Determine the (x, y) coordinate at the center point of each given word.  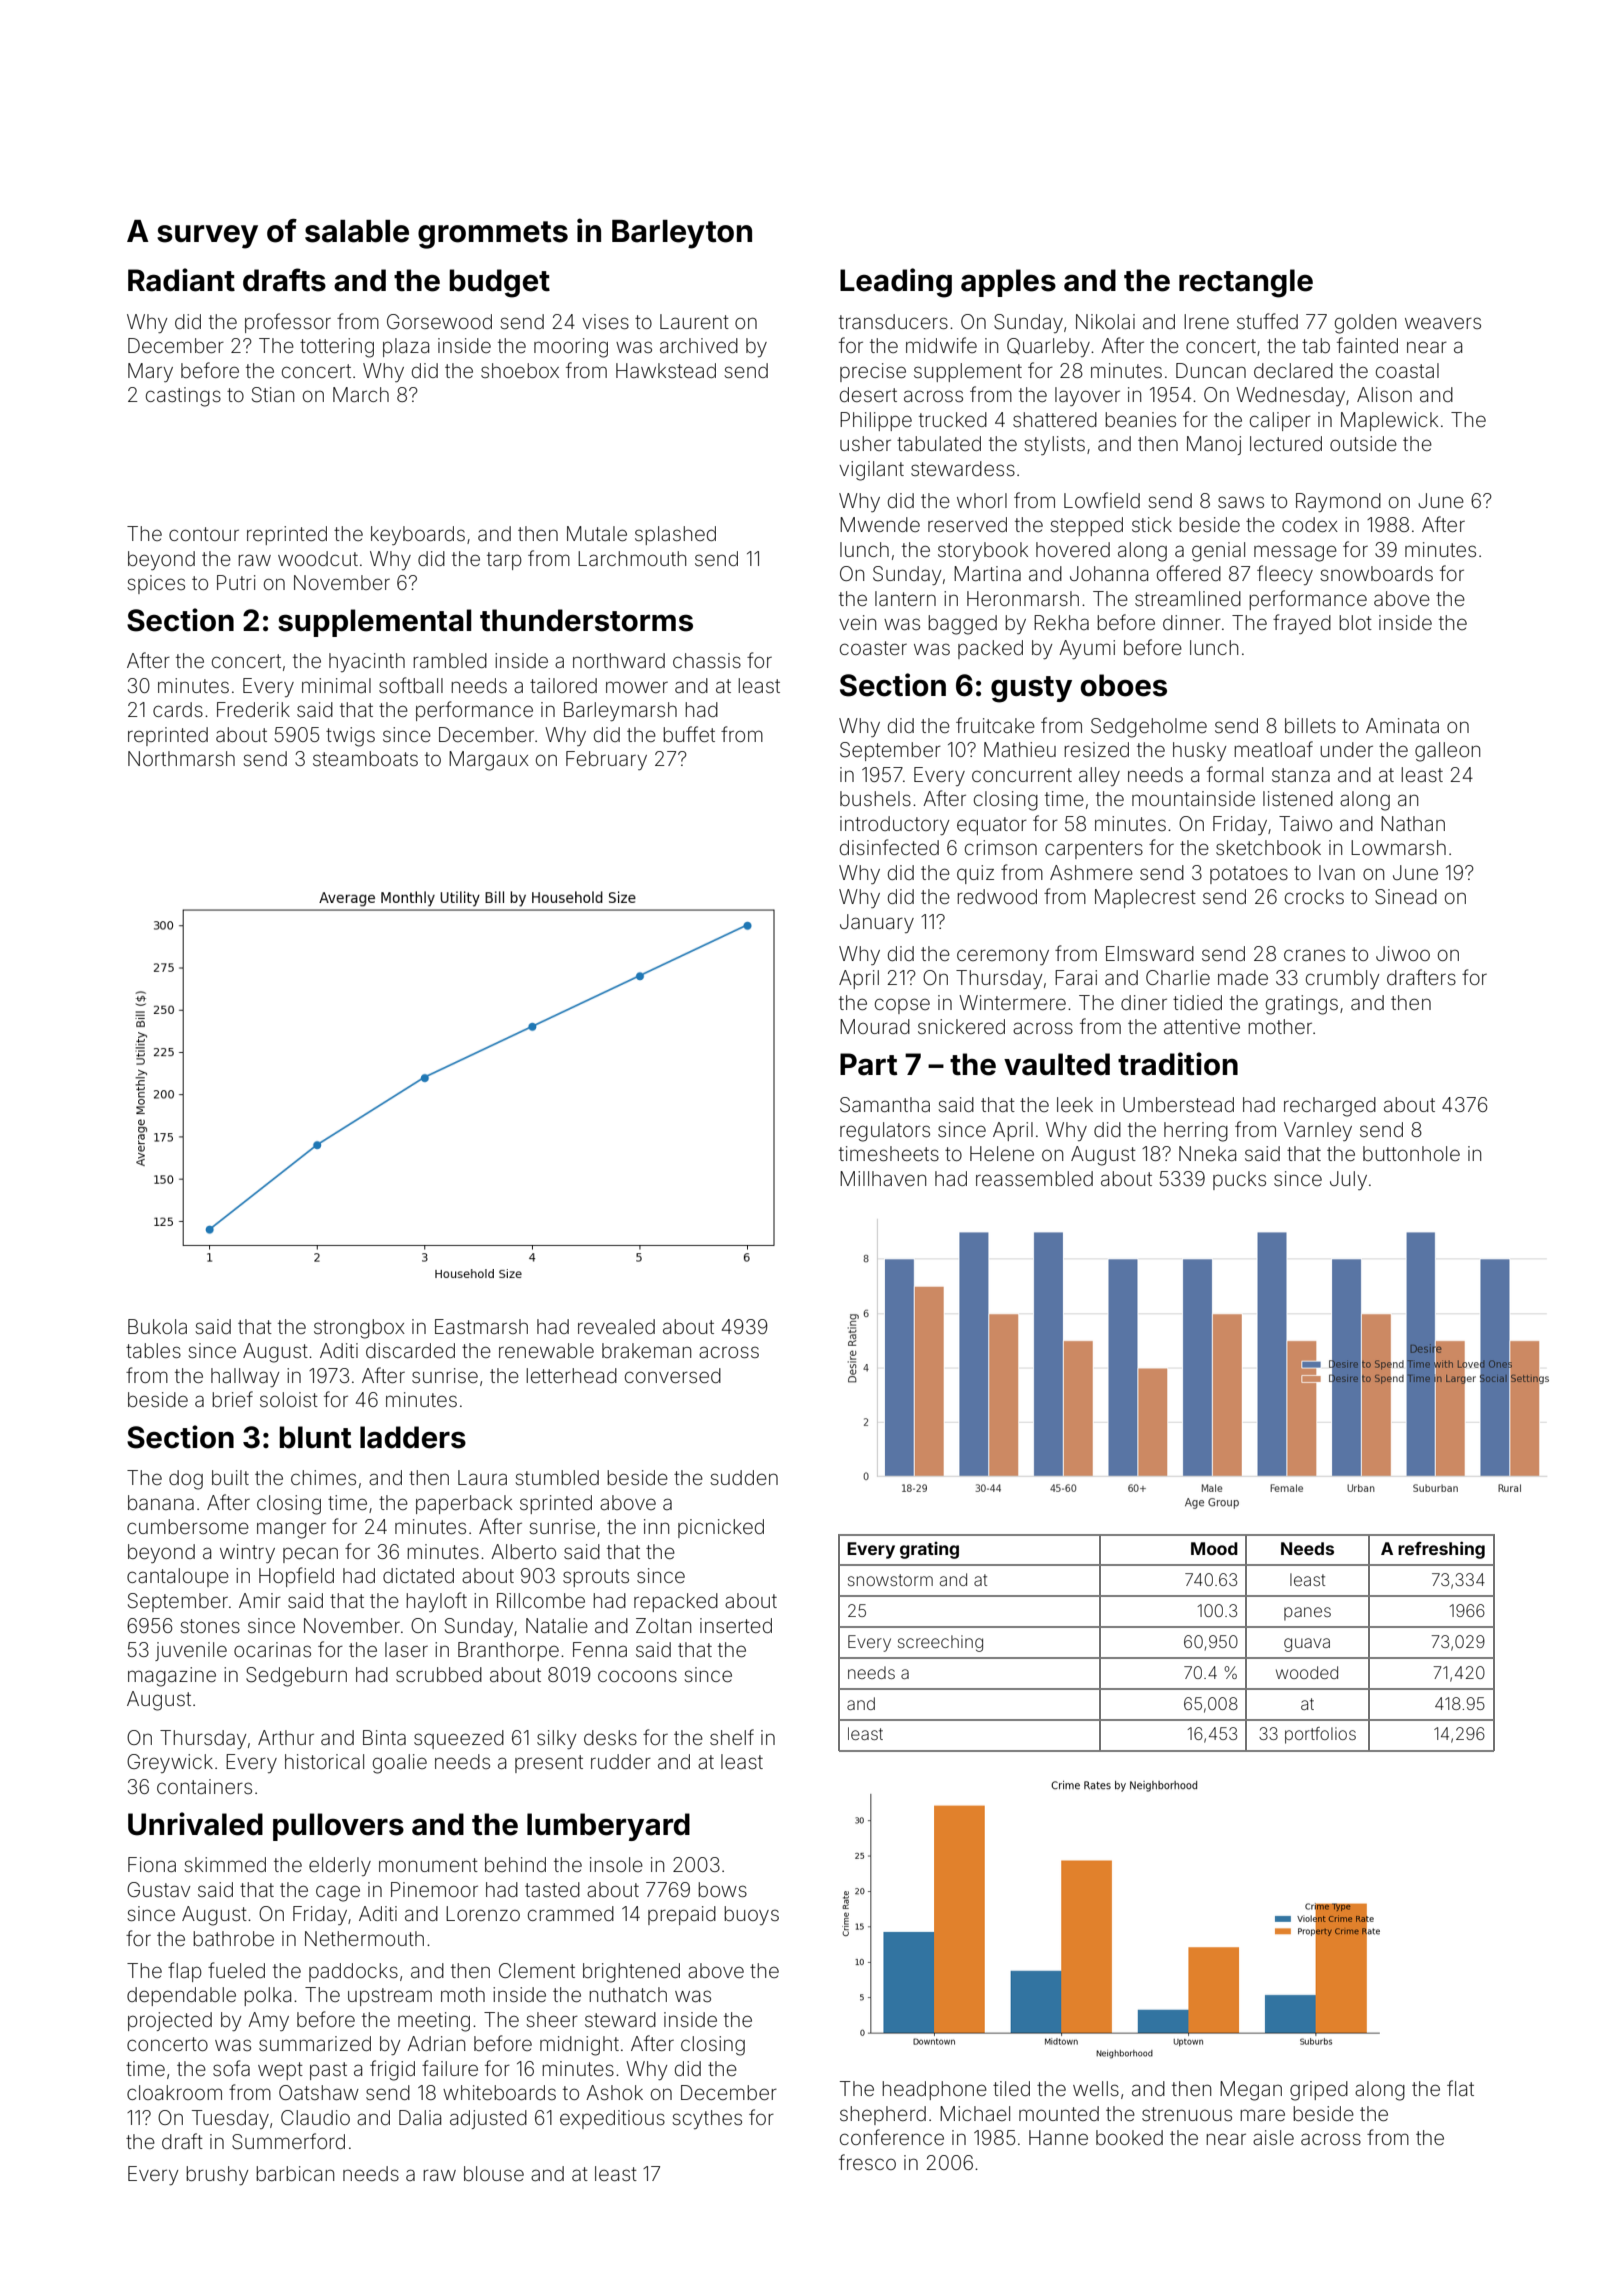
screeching (940, 1643)
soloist (289, 1399)
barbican (295, 2173)
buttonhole (1411, 1153)
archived (699, 345)
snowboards (1376, 573)
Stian (273, 395)
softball (411, 685)
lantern (905, 598)
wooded (1307, 1672)
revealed (616, 1326)
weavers (1443, 323)
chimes (323, 1477)
